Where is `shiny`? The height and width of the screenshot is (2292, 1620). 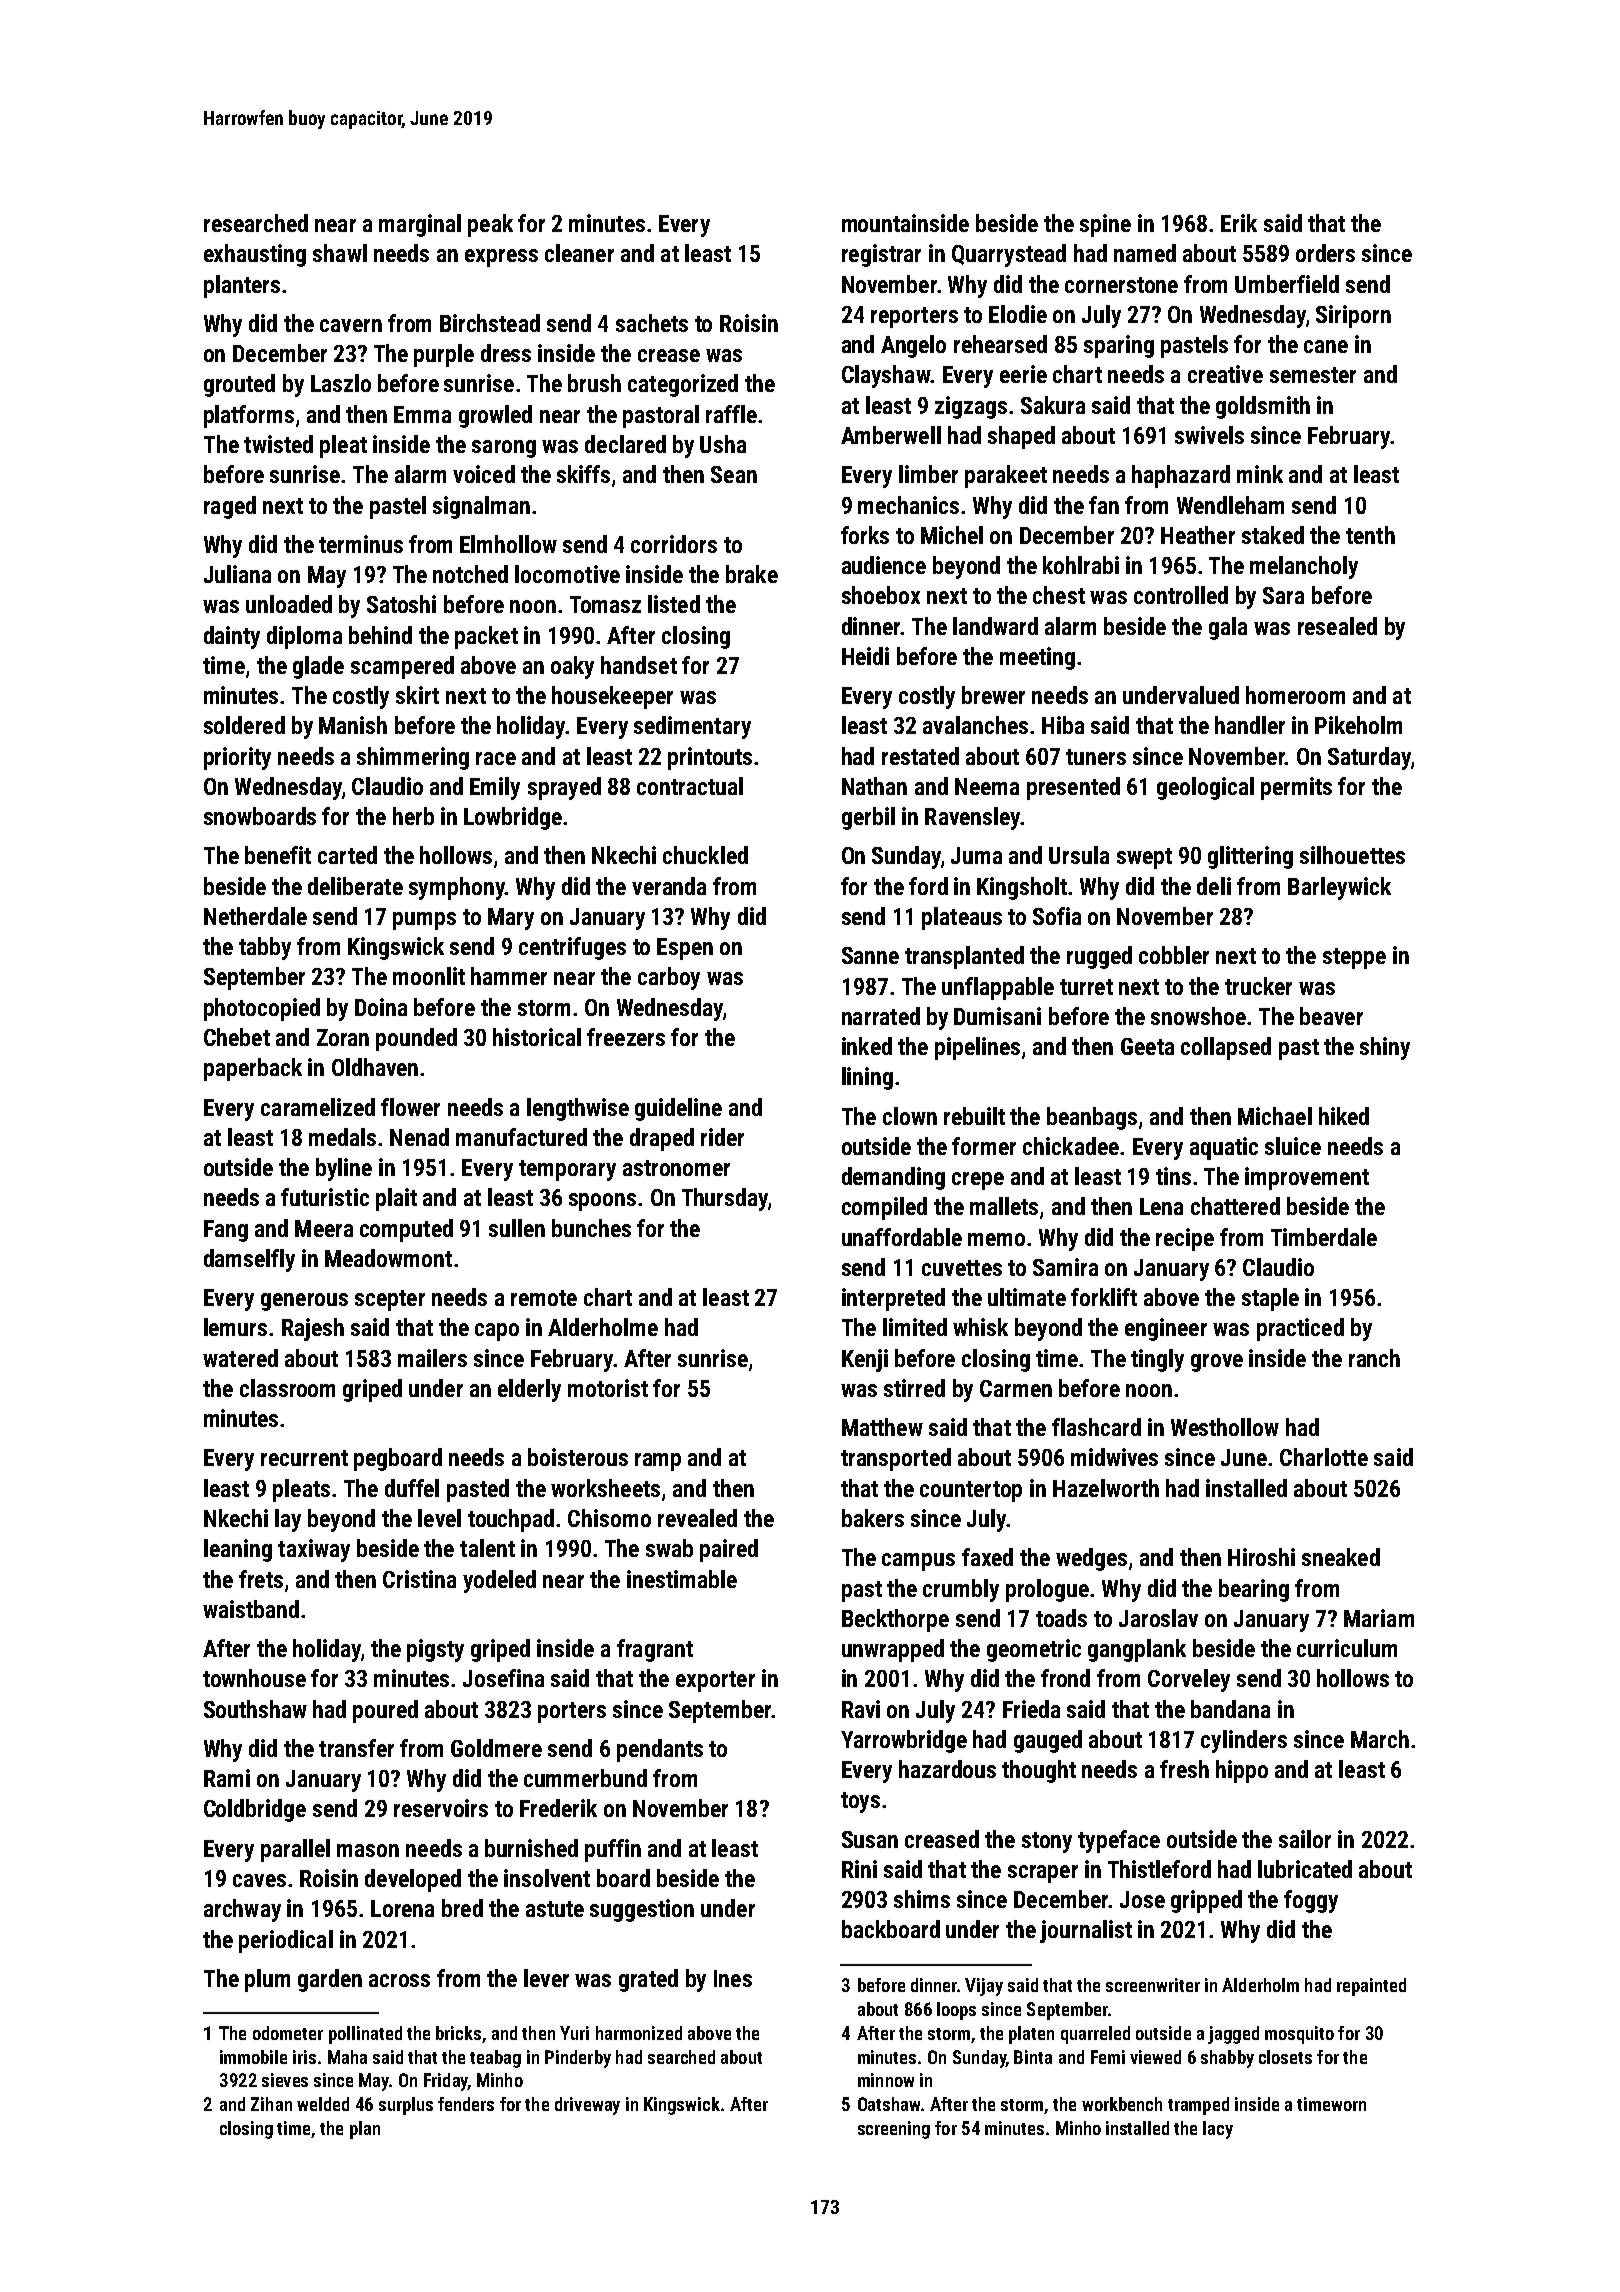 shiny is located at coordinates (1385, 1048).
